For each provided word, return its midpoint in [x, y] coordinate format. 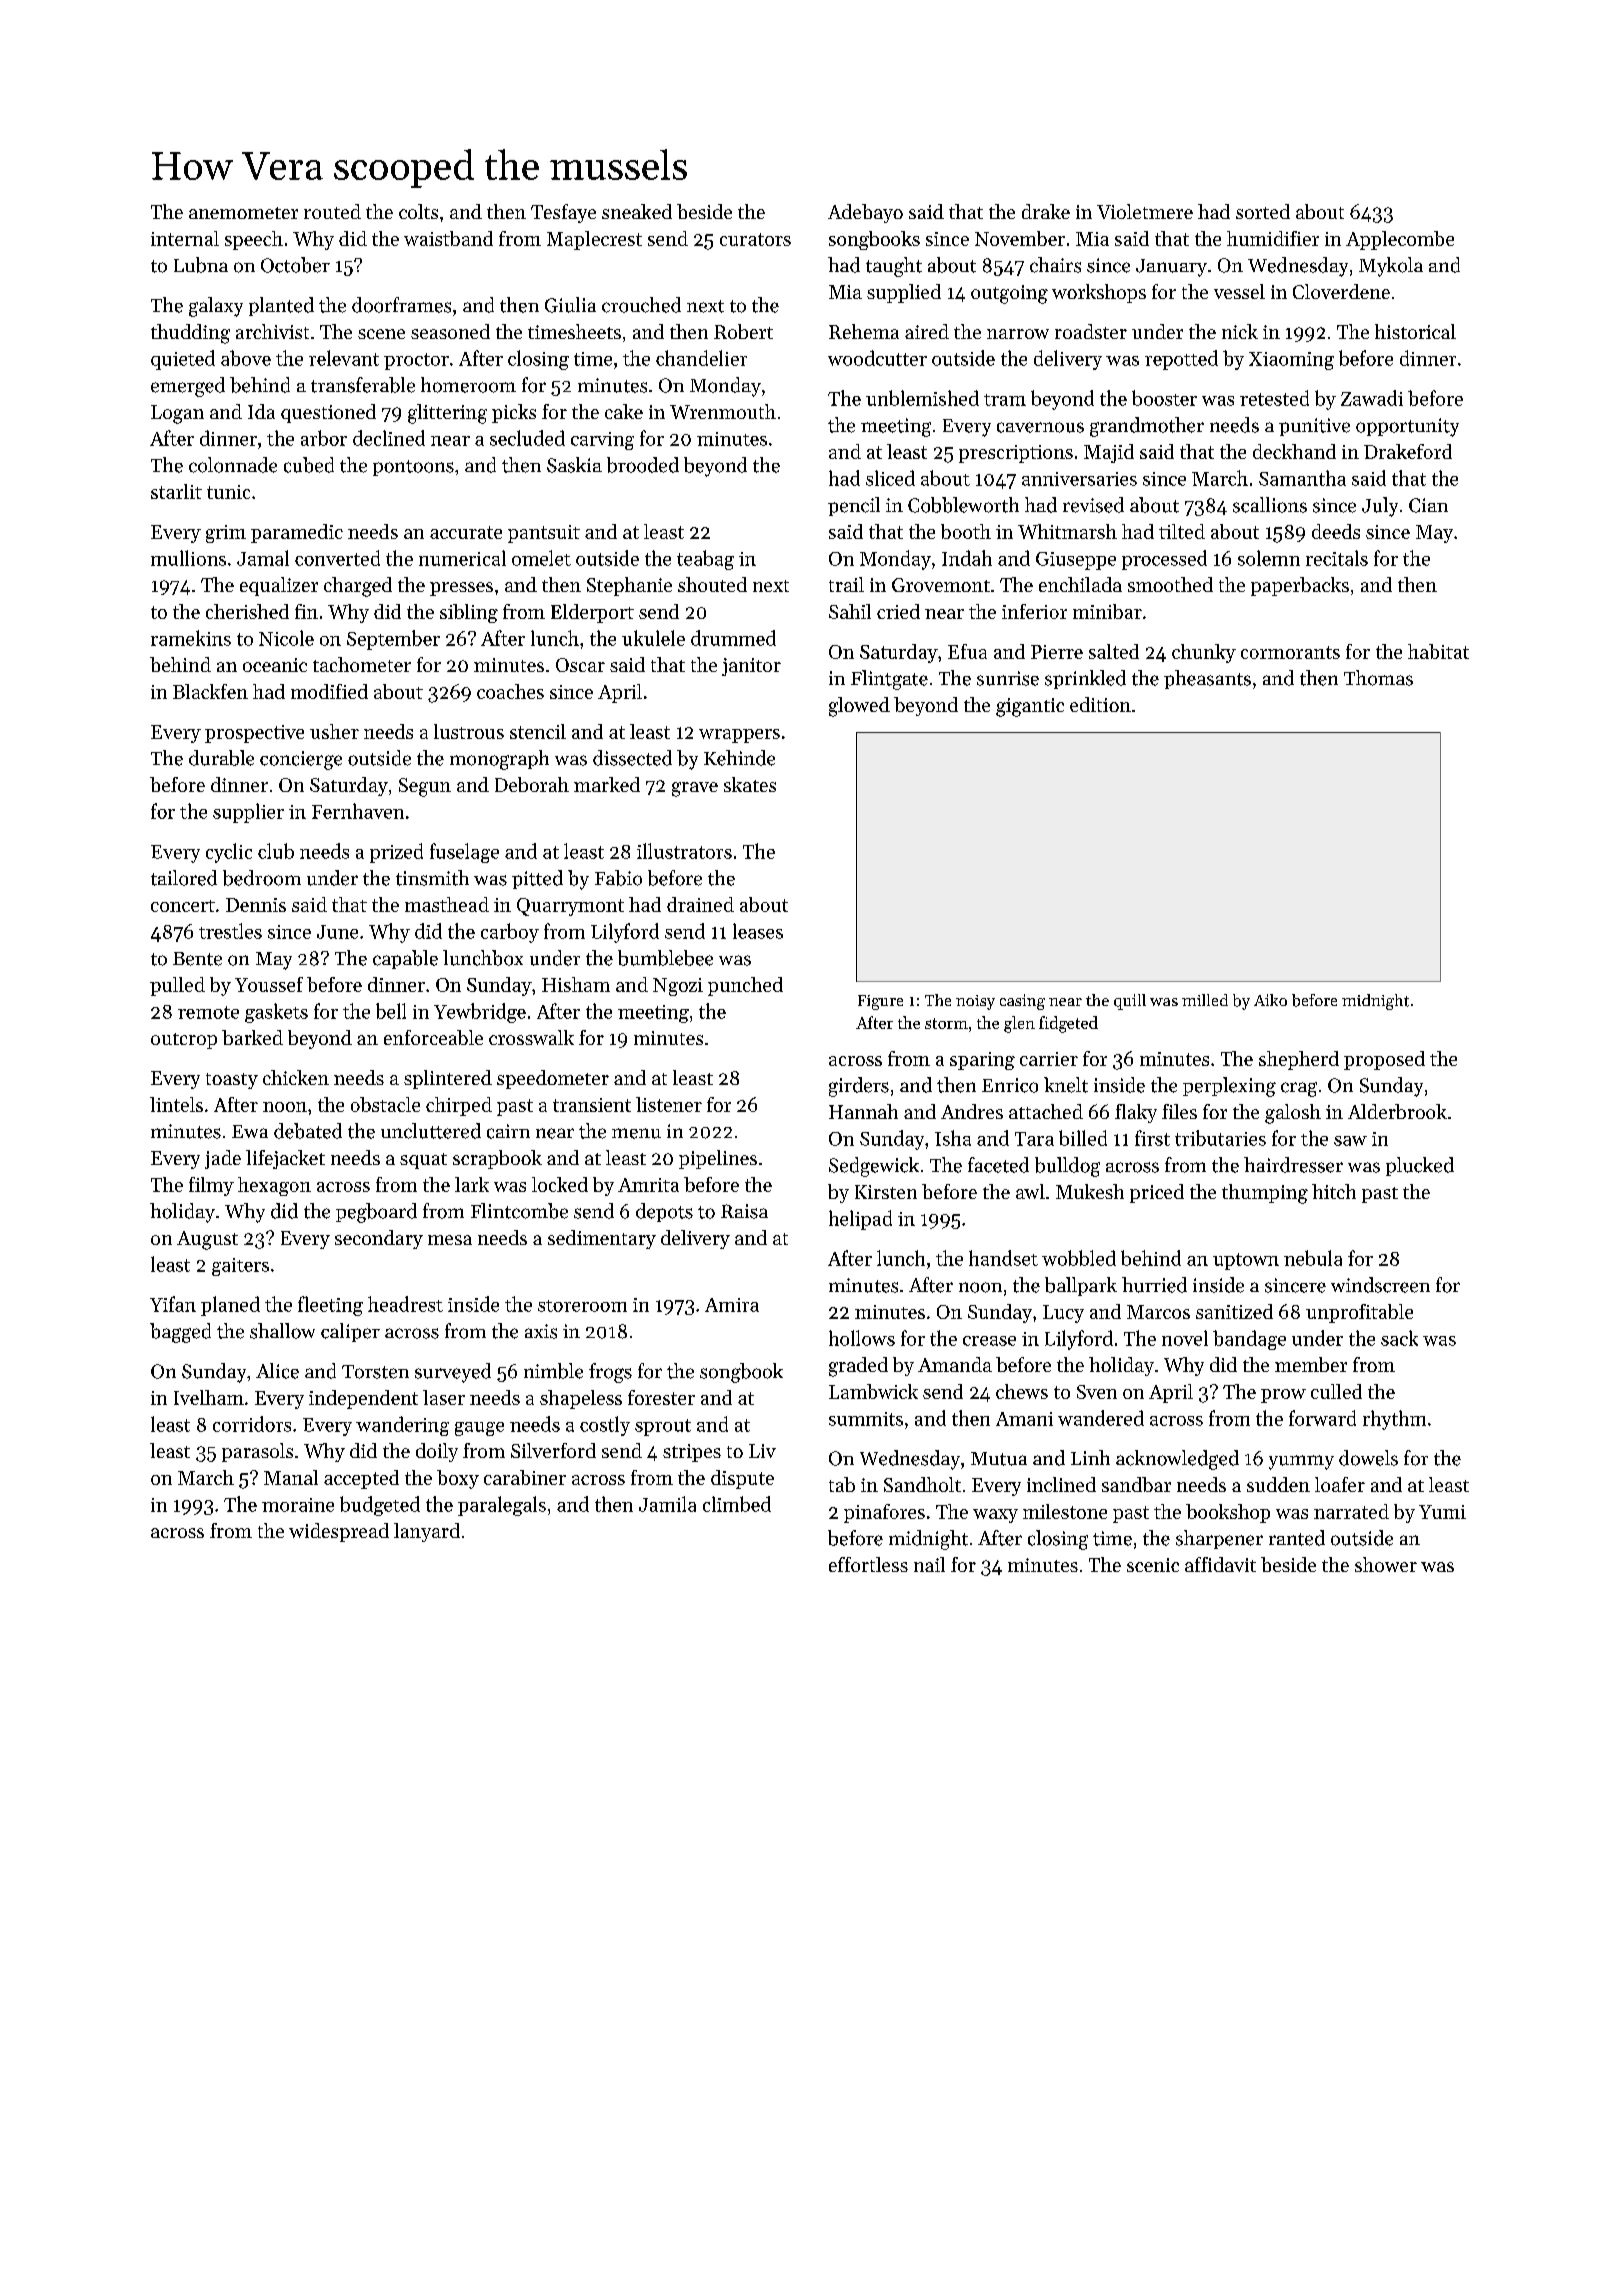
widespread [339, 1532]
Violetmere [1145, 211]
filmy [211, 1186]
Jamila [667, 1504]
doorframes [401, 305]
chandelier [701, 358]
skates [750, 784]
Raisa [744, 1211]
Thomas [1378, 678]
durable [221, 758]
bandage [1249, 1340]
